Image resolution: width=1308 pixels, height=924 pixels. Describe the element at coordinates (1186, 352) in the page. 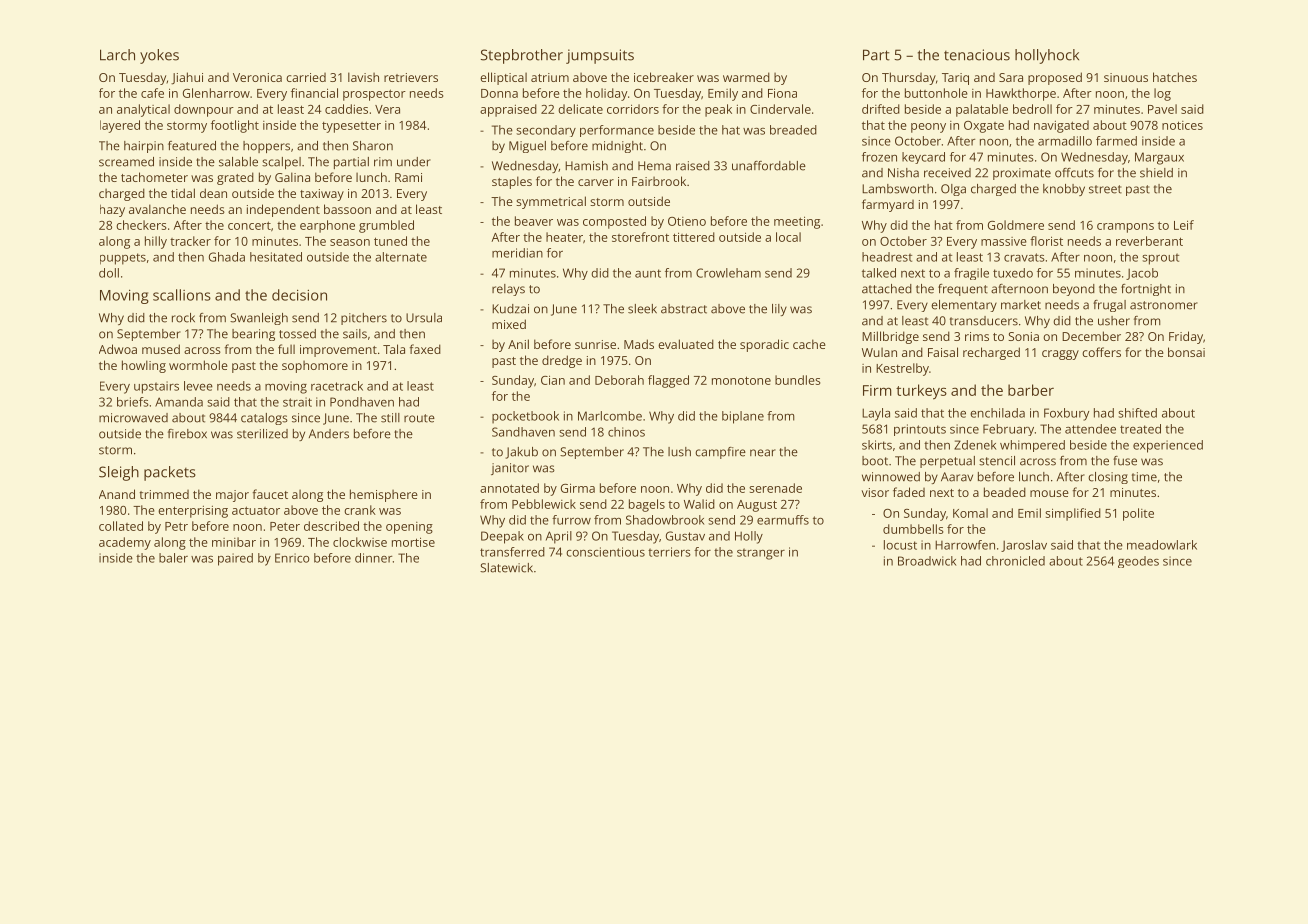

I see `bonsai` at that location.
